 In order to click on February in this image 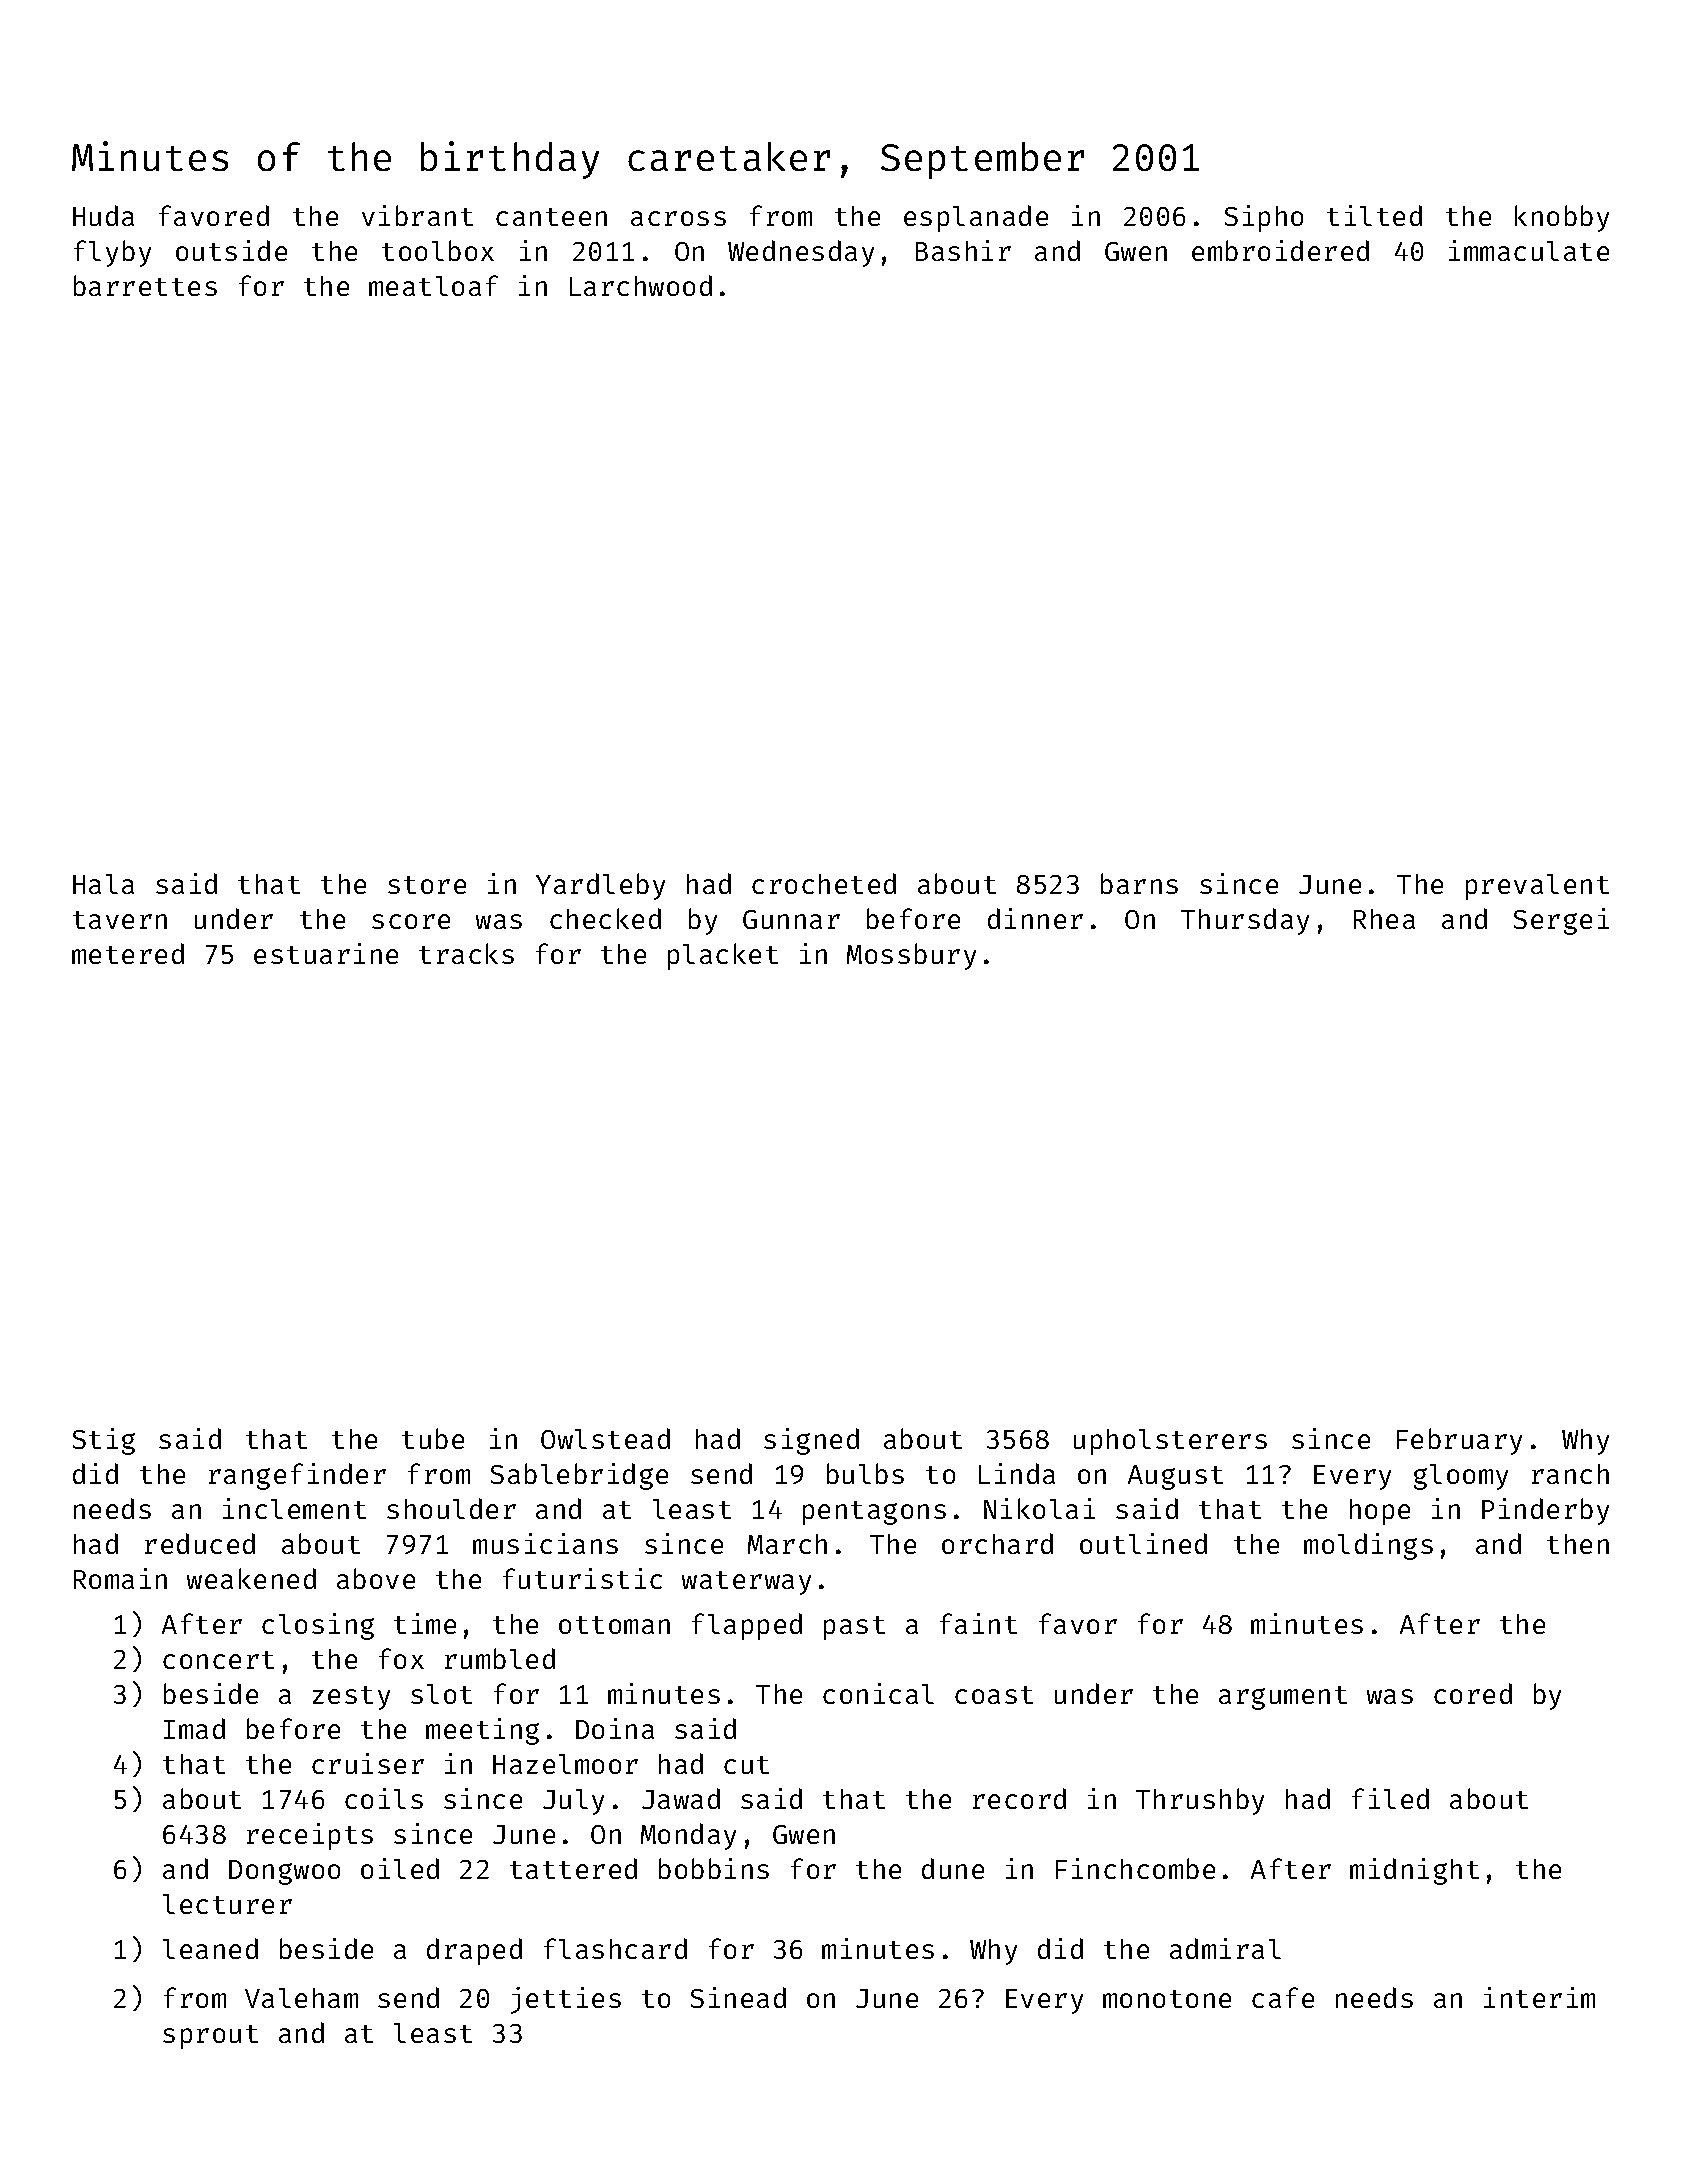, I will do `click(1459, 1441)`.
